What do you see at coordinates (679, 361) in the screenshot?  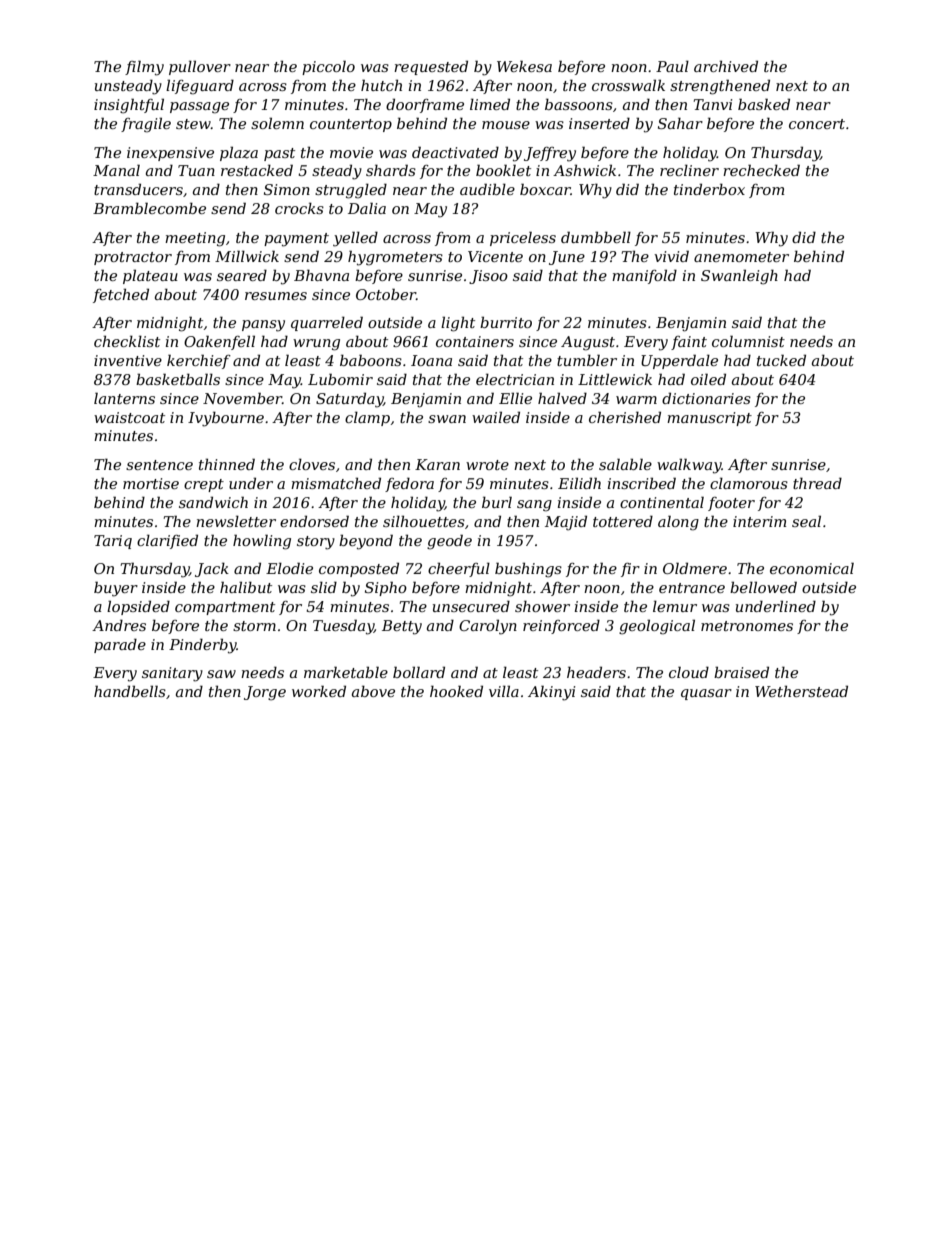 I see `Upperdale` at bounding box center [679, 361].
